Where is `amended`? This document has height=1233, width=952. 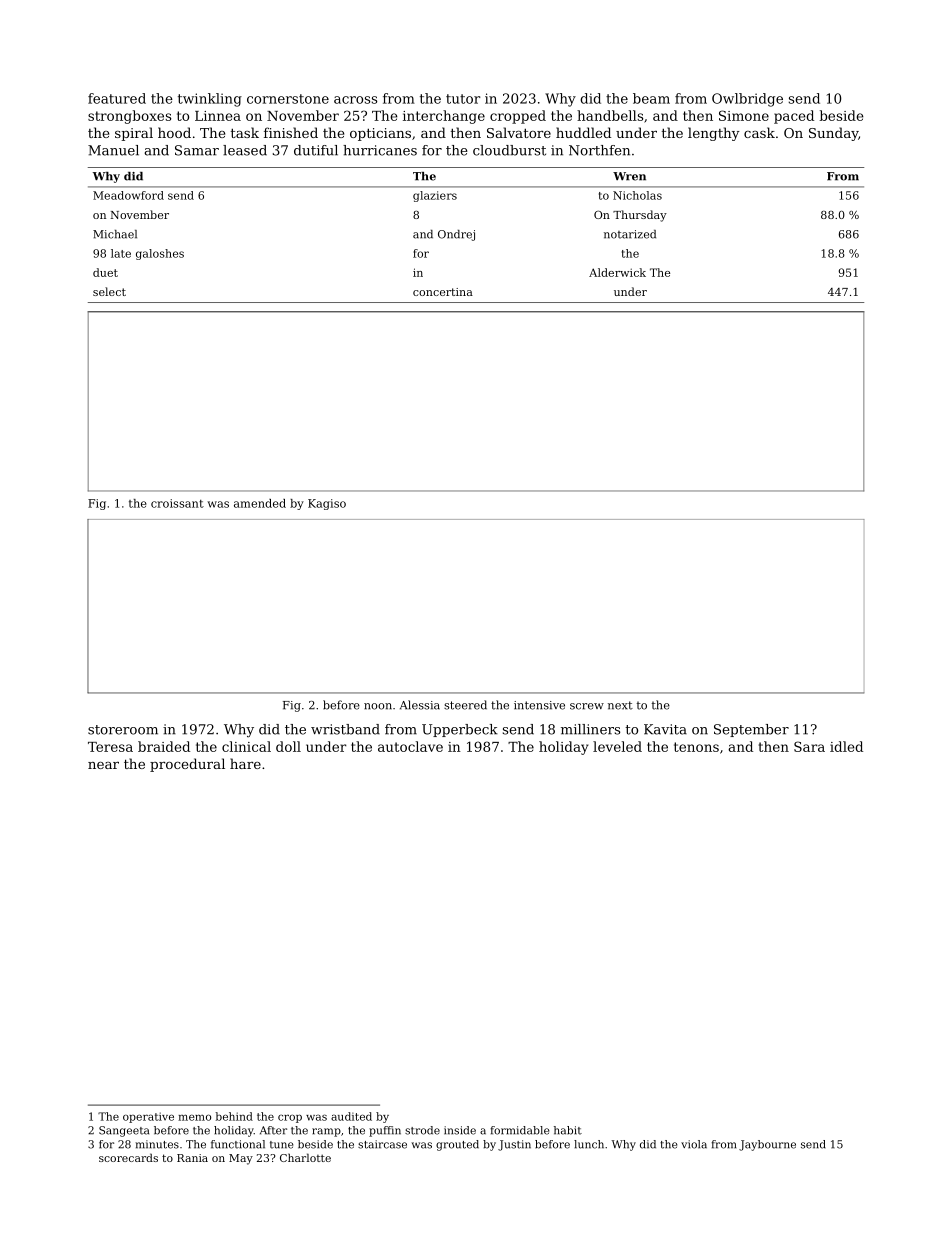
amended is located at coordinates (260, 503).
